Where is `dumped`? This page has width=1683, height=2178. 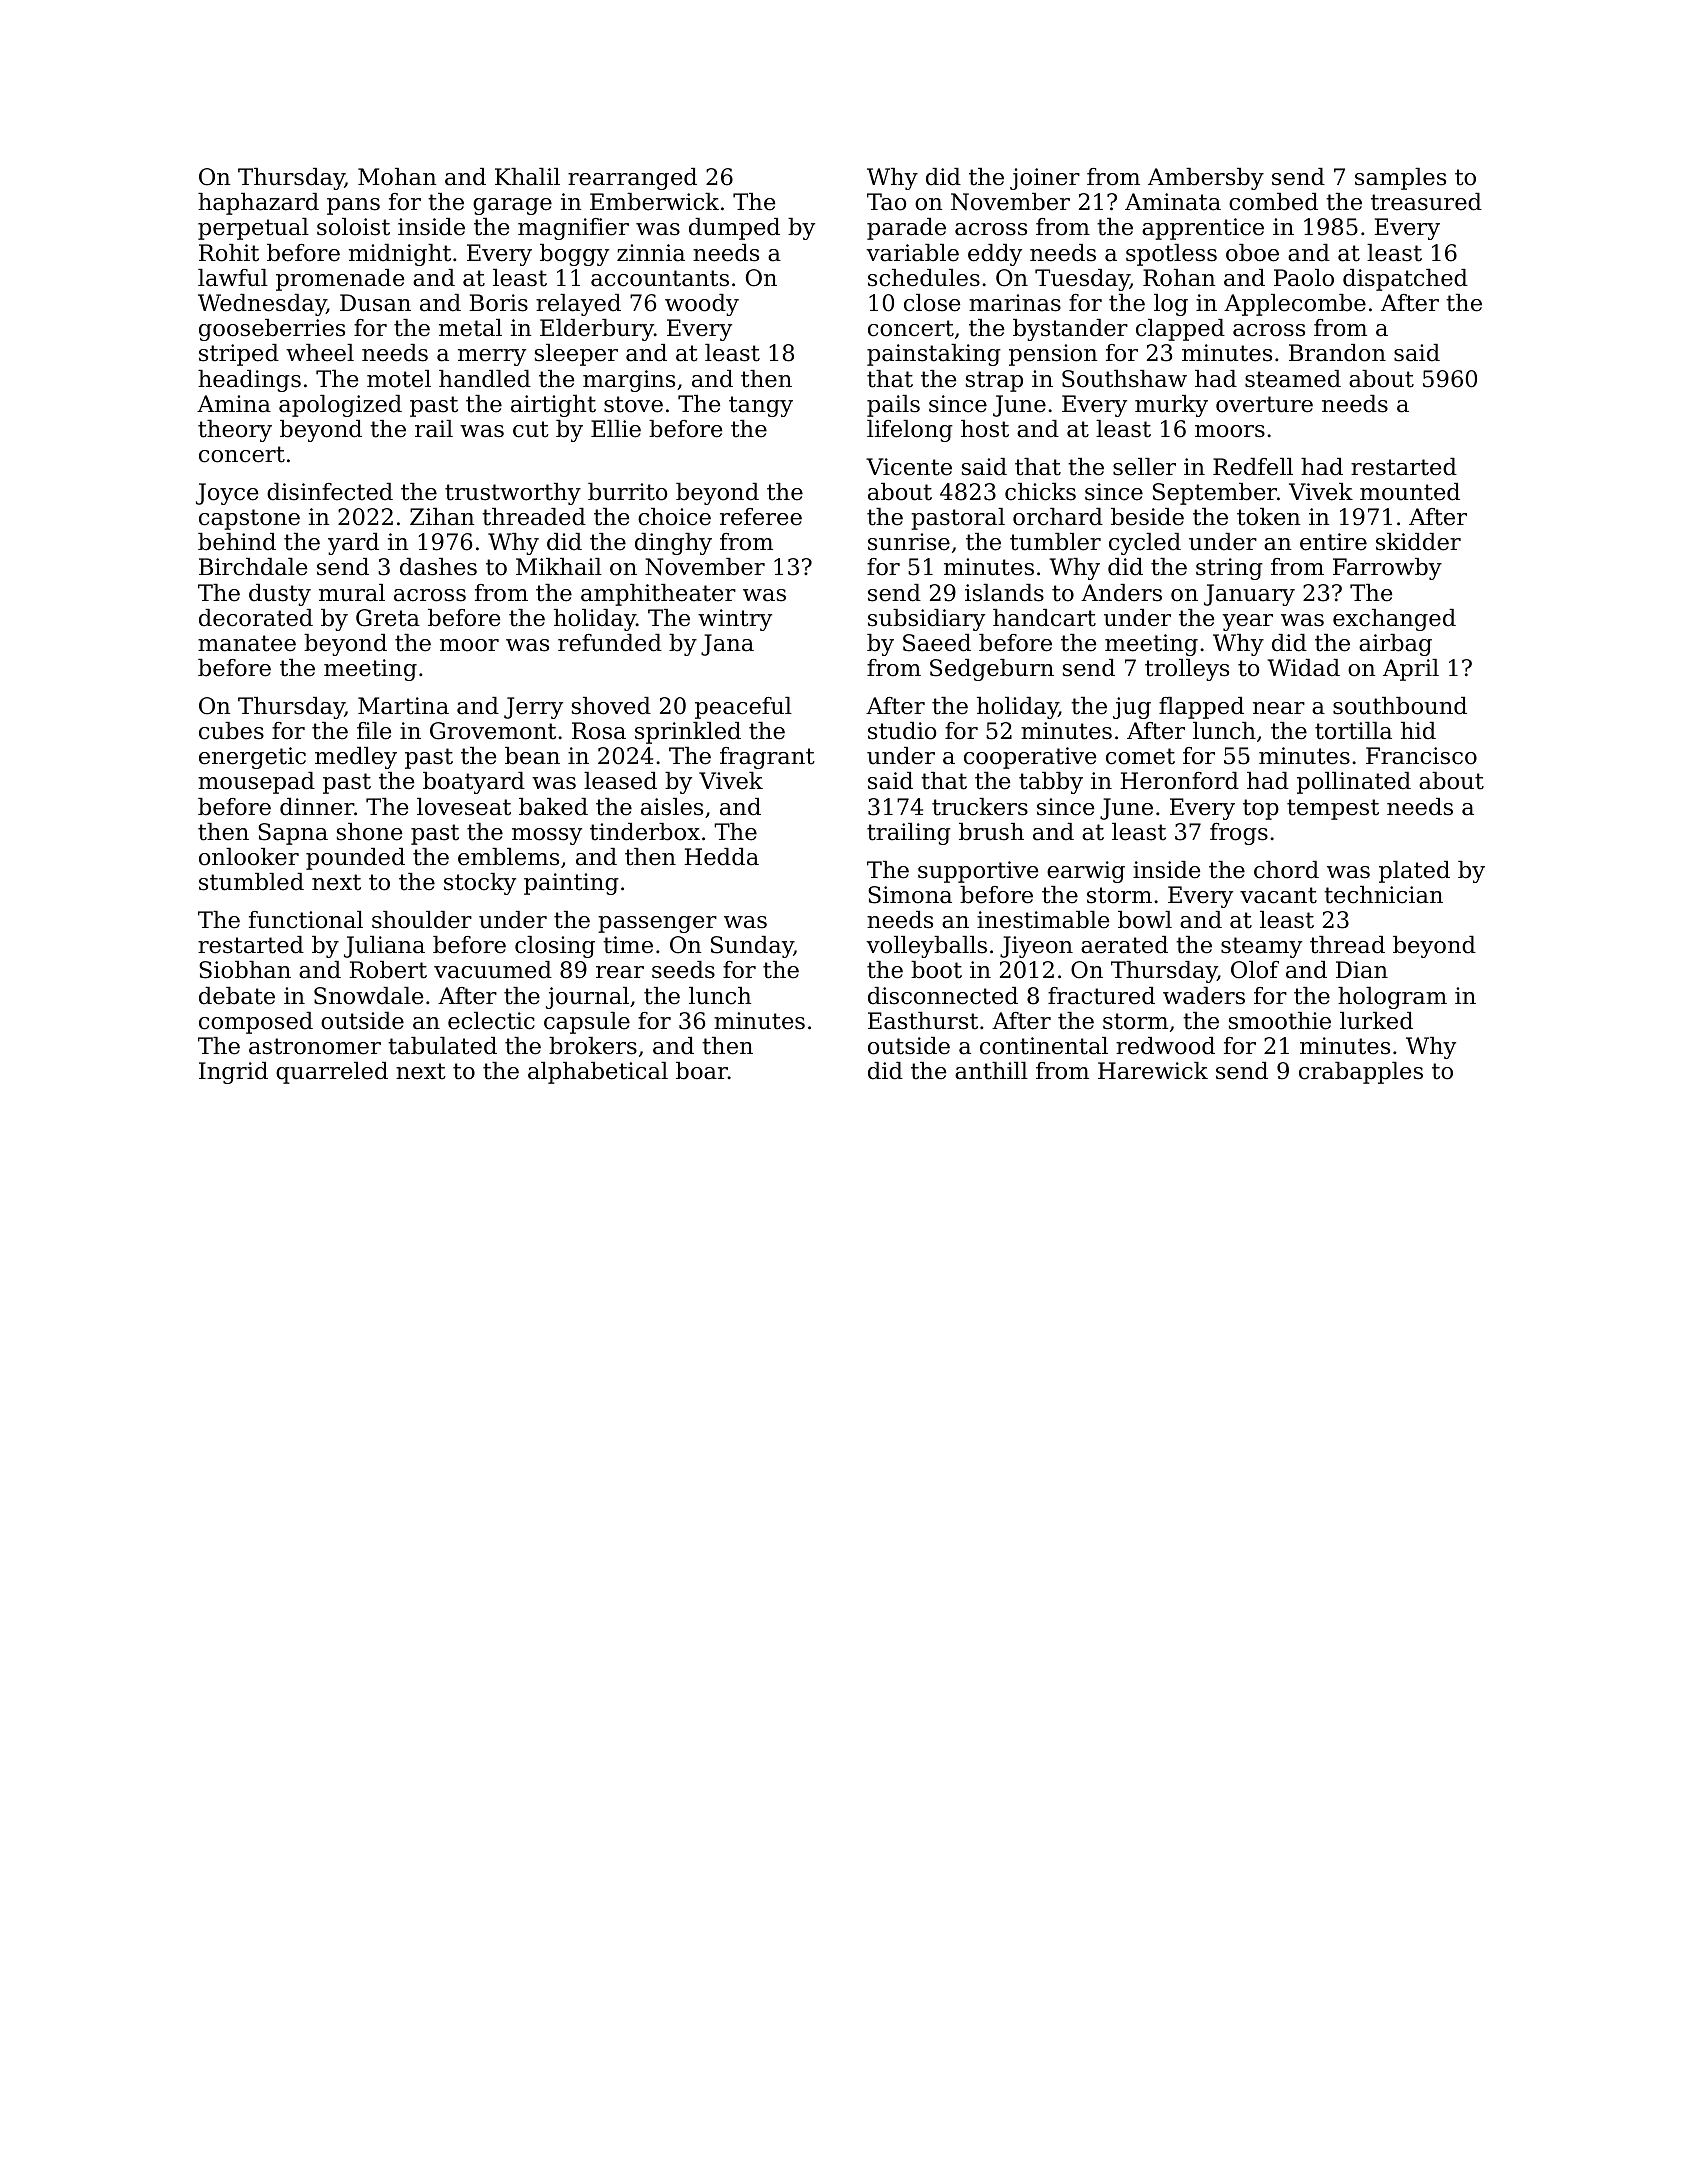
dumped is located at coordinates (734, 229).
